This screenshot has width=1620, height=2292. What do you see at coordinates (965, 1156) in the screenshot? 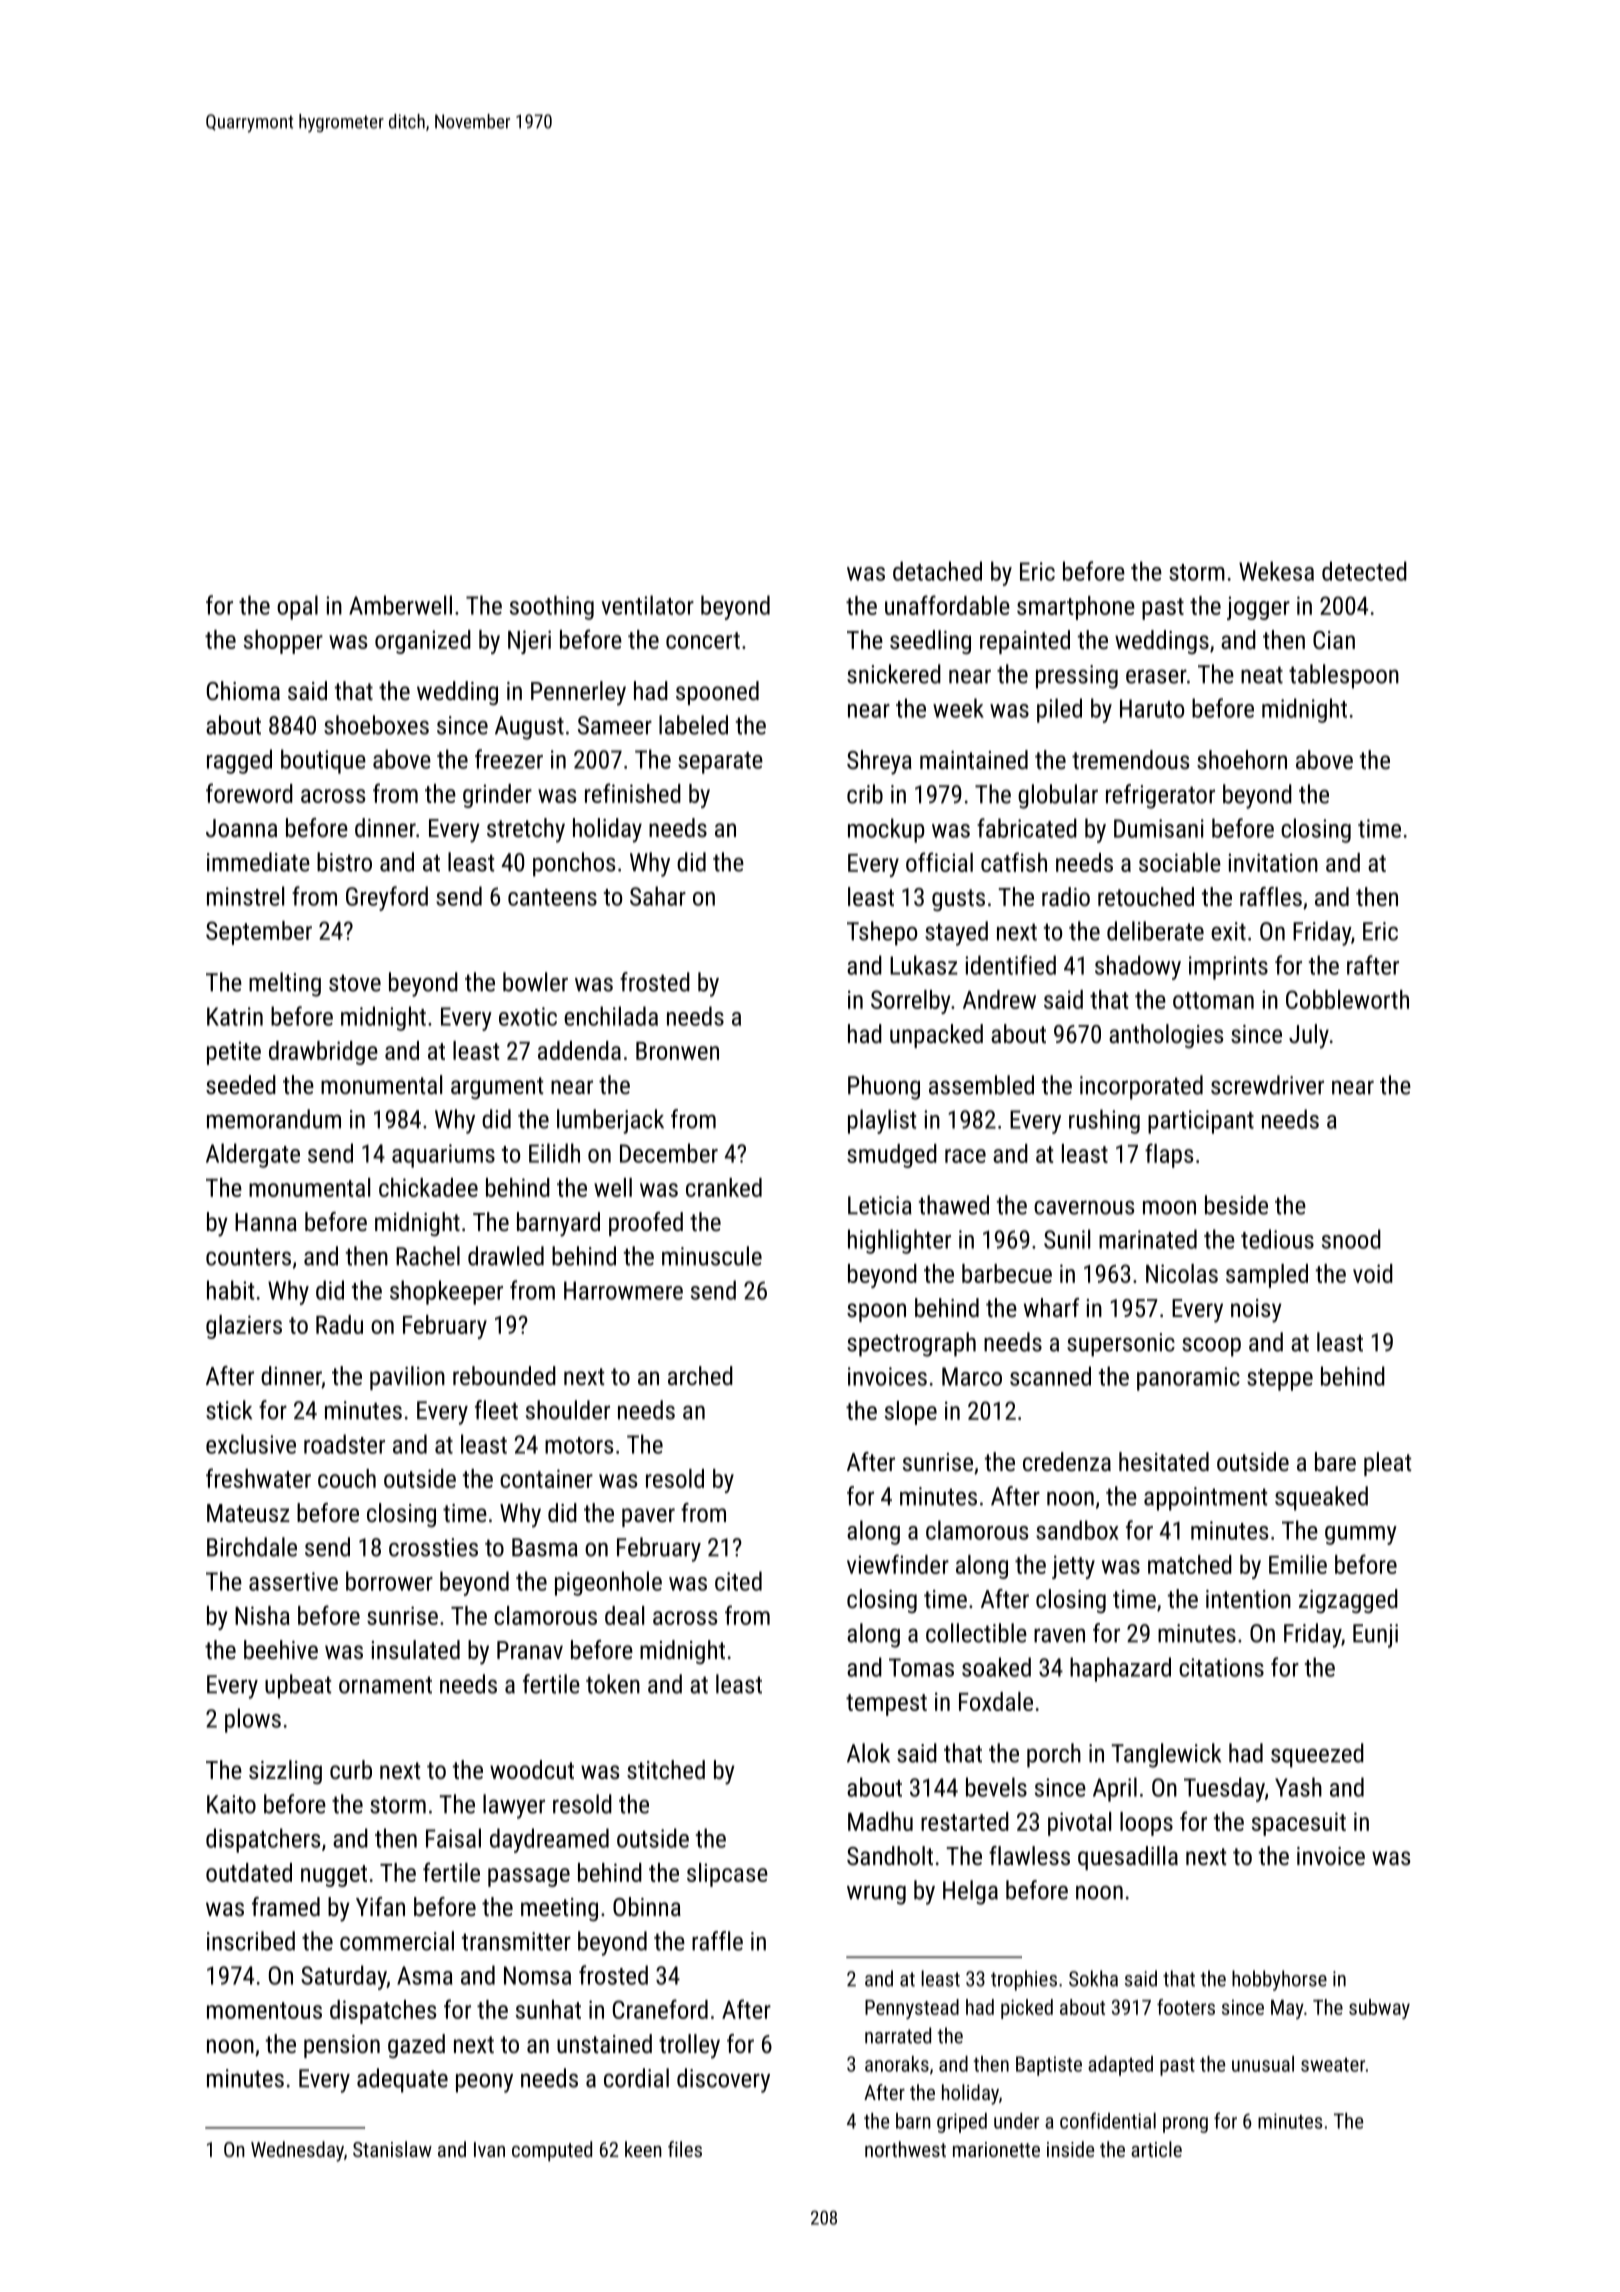
I see `race` at bounding box center [965, 1156].
